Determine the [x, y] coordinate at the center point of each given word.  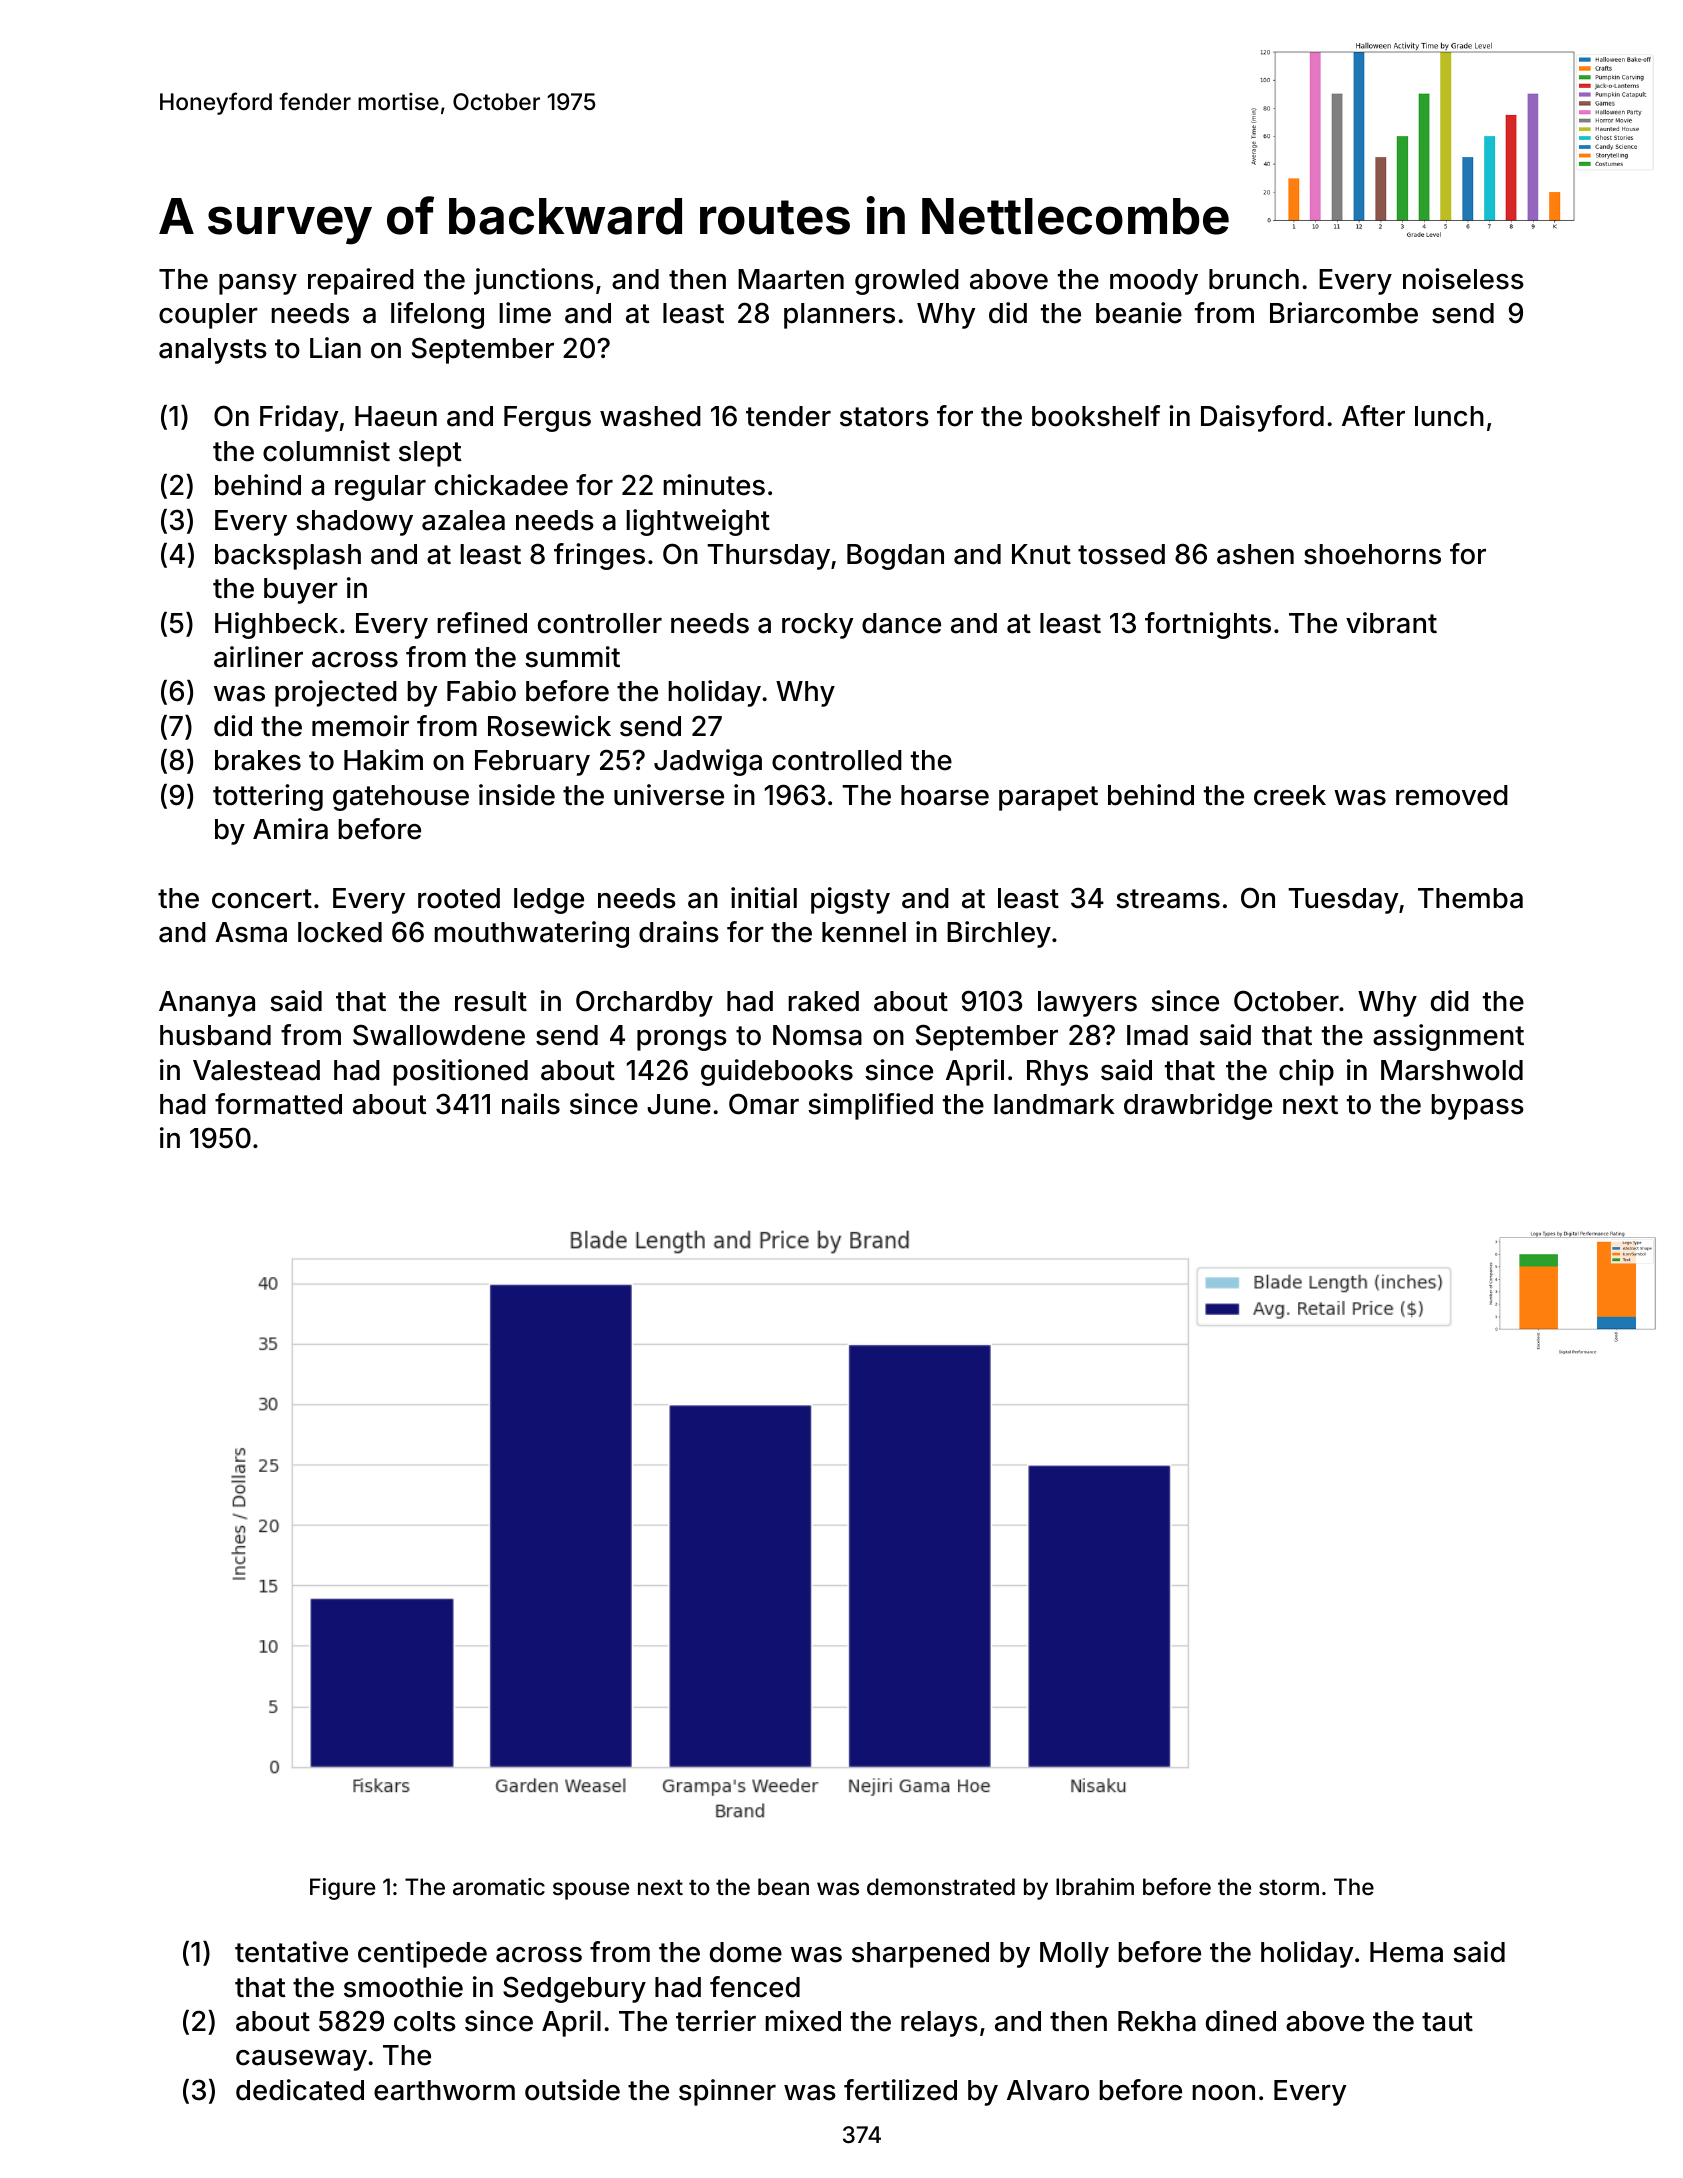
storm [1289, 1887]
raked [823, 1001]
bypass [1477, 1107]
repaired [361, 281]
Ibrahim [1095, 1887]
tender [788, 416]
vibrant [1391, 623]
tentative [291, 1952]
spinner [727, 2092]
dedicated [300, 2090]
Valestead [256, 1070]
